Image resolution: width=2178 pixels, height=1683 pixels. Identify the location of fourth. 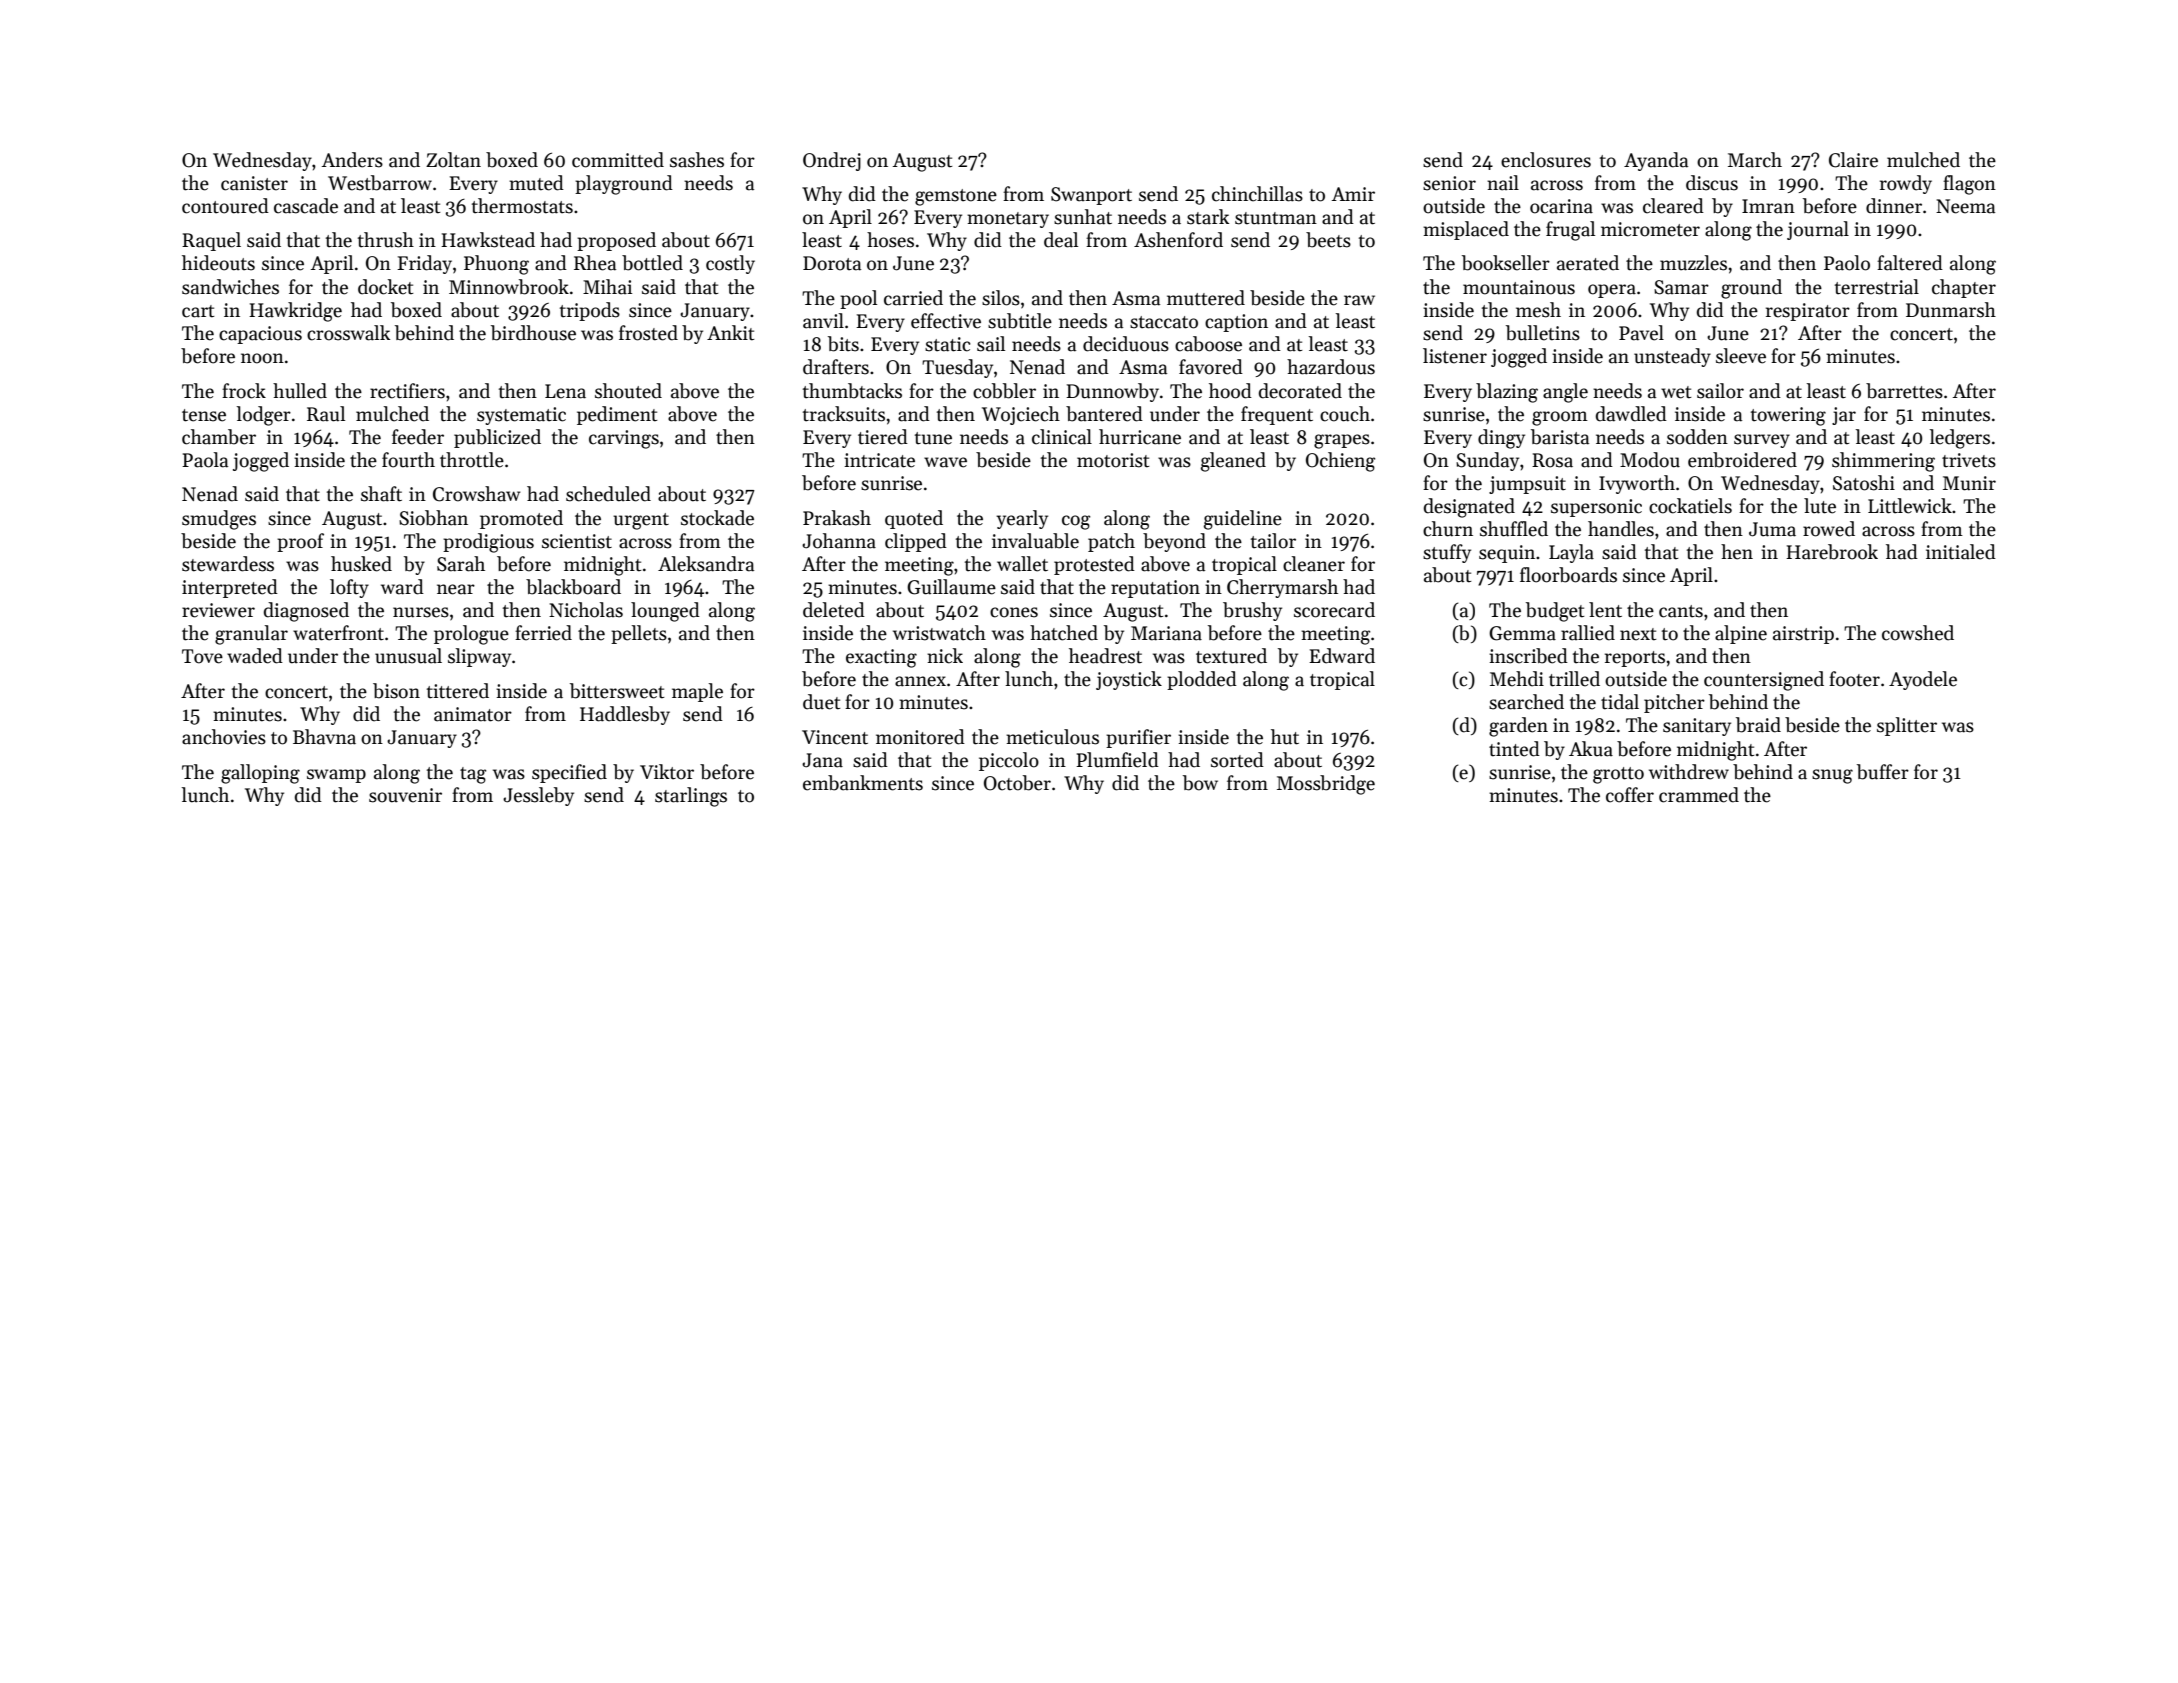
(408, 460).
